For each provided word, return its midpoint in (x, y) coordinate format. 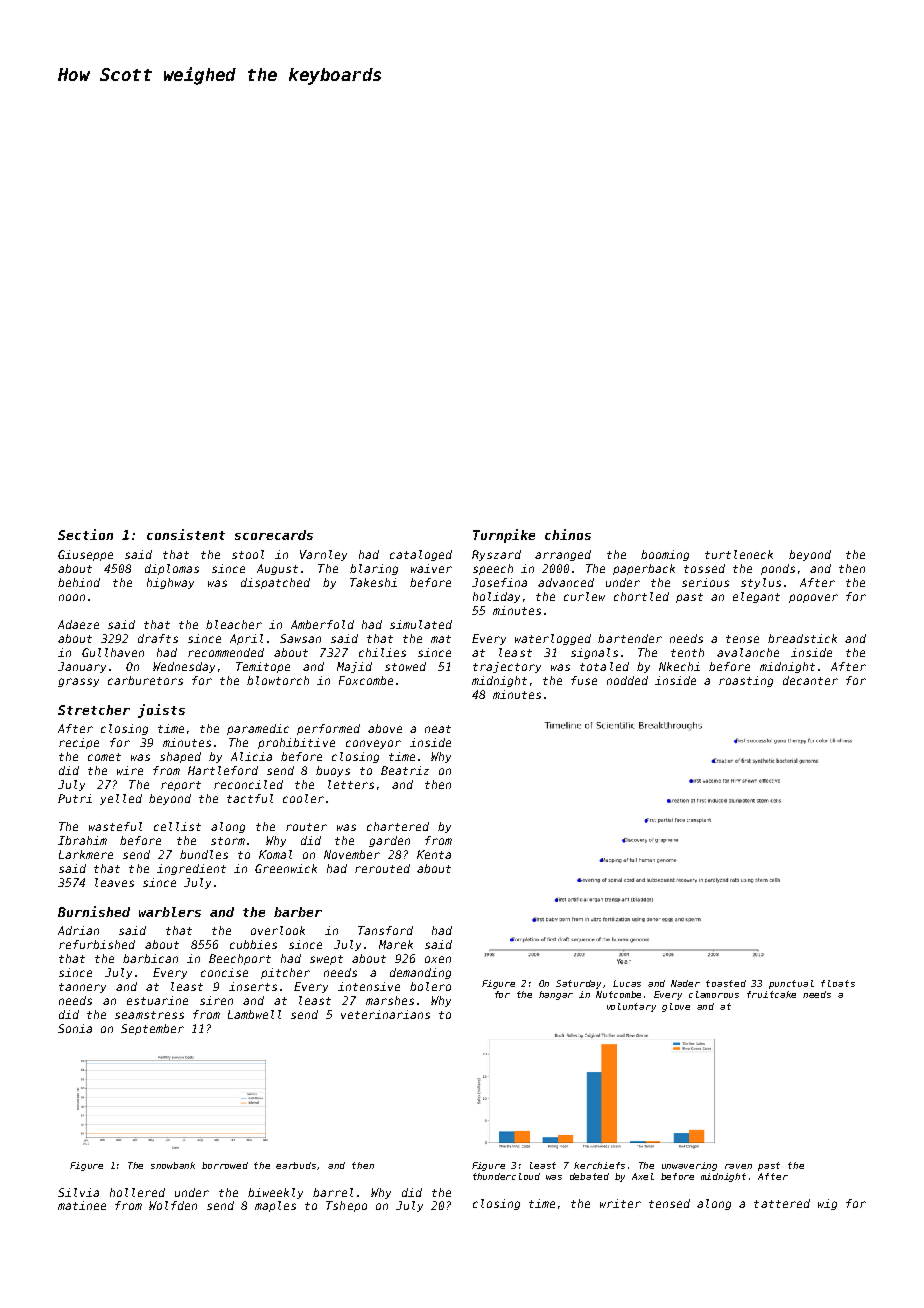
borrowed (225, 1165)
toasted (726, 983)
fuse (584, 680)
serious (705, 582)
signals (594, 653)
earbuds (297, 1166)
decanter (810, 680)
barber (298, 912)
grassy (78, 682)
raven (738, 1166)
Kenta (434, 854)
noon (72, 597)
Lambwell (254, 1014)
